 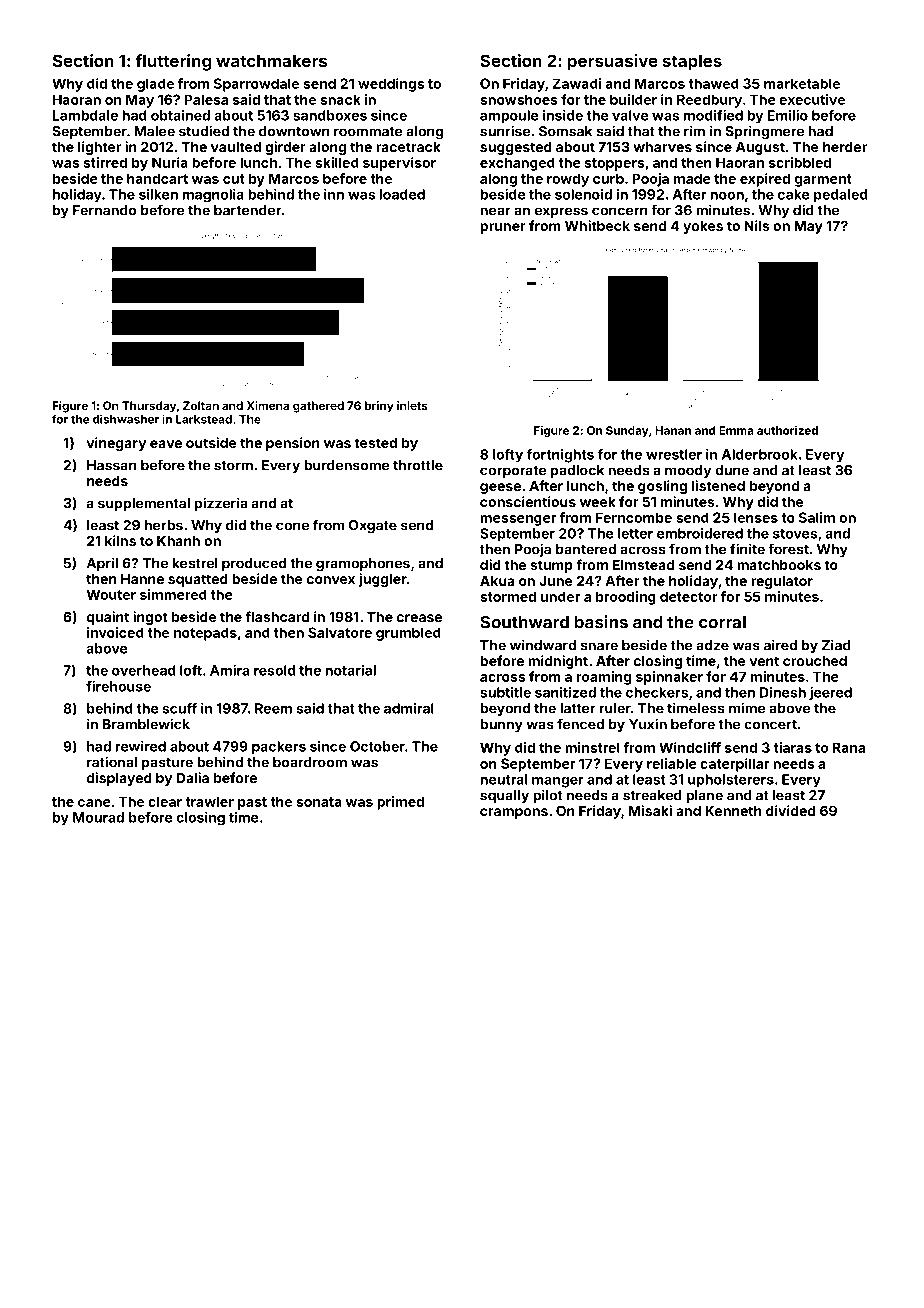 I want to click on crampons, so click(x=514, y=813).
